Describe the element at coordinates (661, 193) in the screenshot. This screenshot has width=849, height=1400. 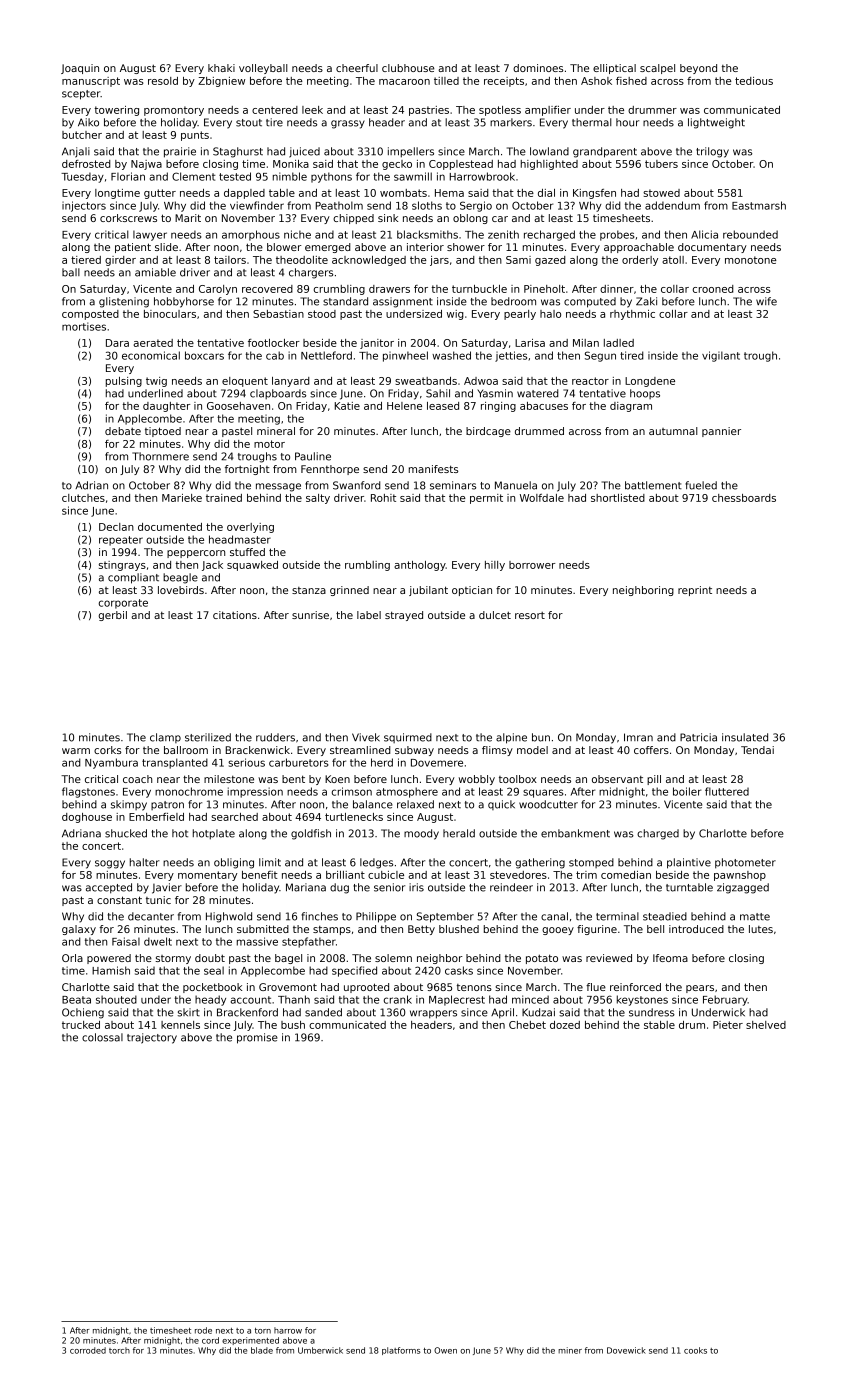
I see `stowed` at that location.
